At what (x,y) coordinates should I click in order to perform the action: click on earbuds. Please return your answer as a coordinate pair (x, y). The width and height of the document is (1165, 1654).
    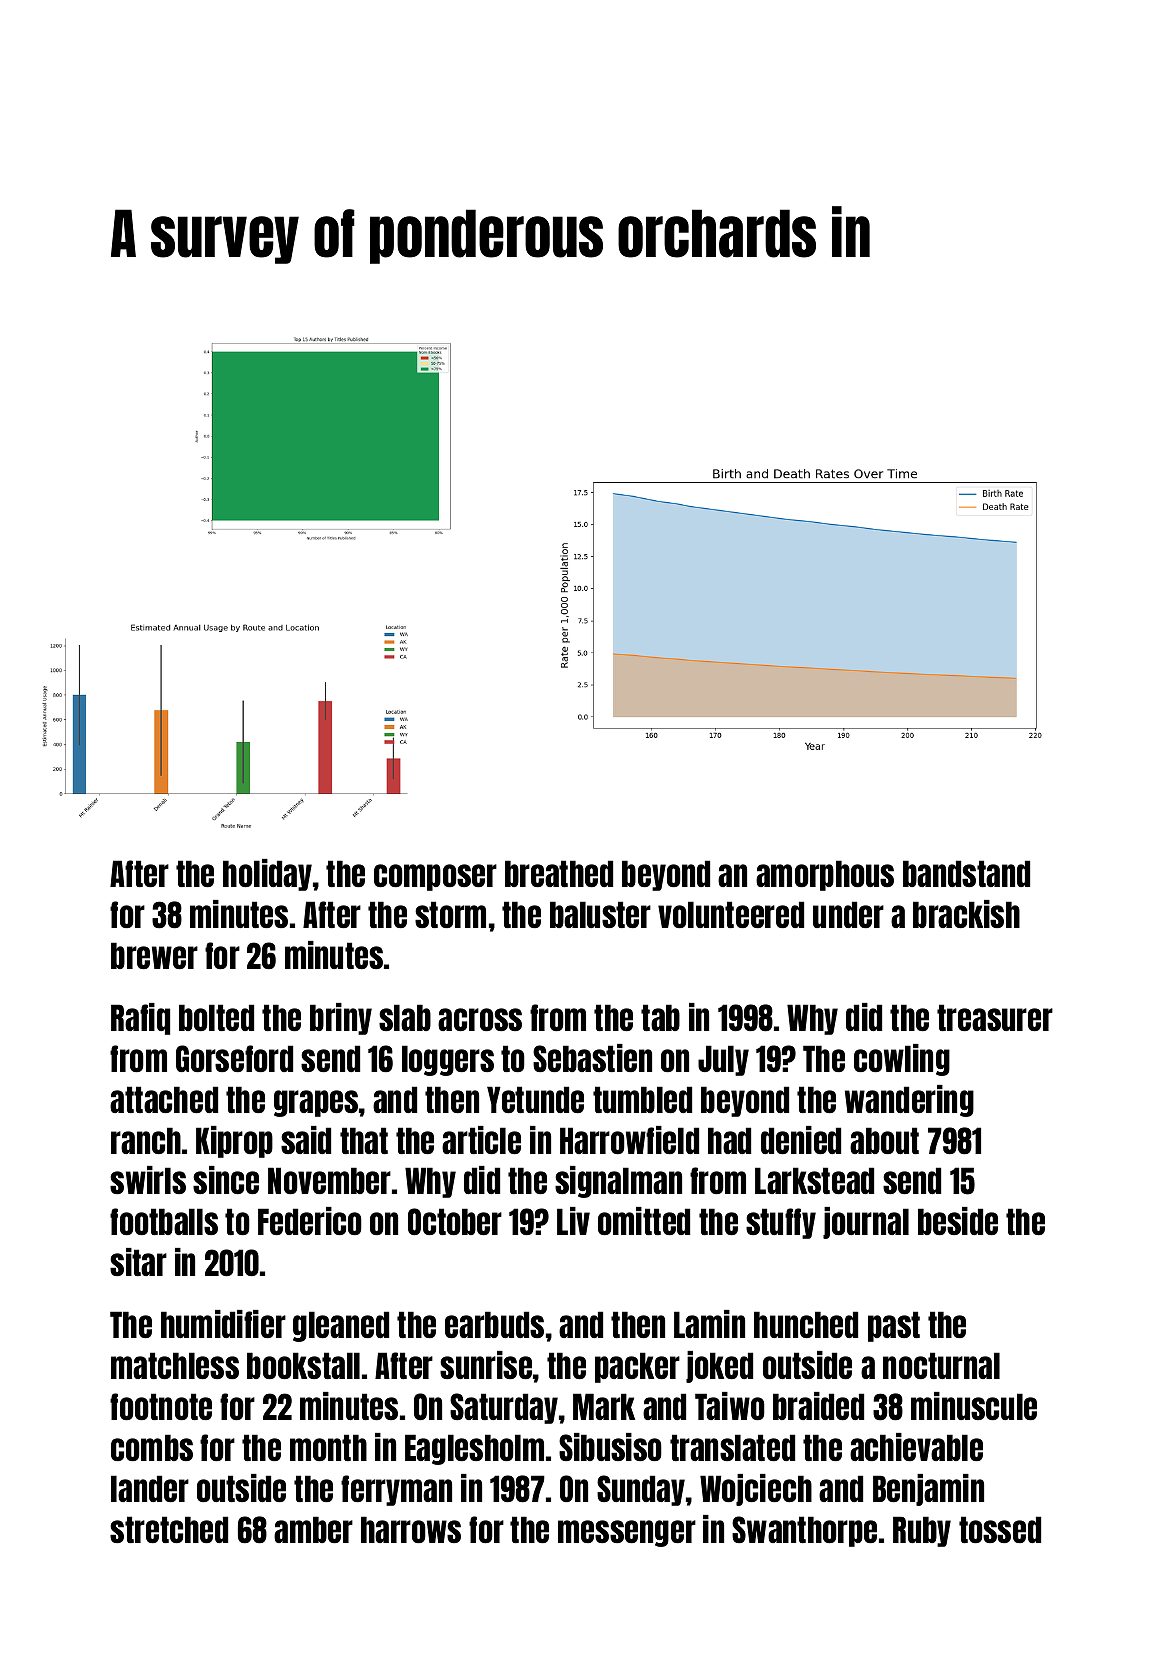
    Looking at the image, I should click on (494, 1324).
